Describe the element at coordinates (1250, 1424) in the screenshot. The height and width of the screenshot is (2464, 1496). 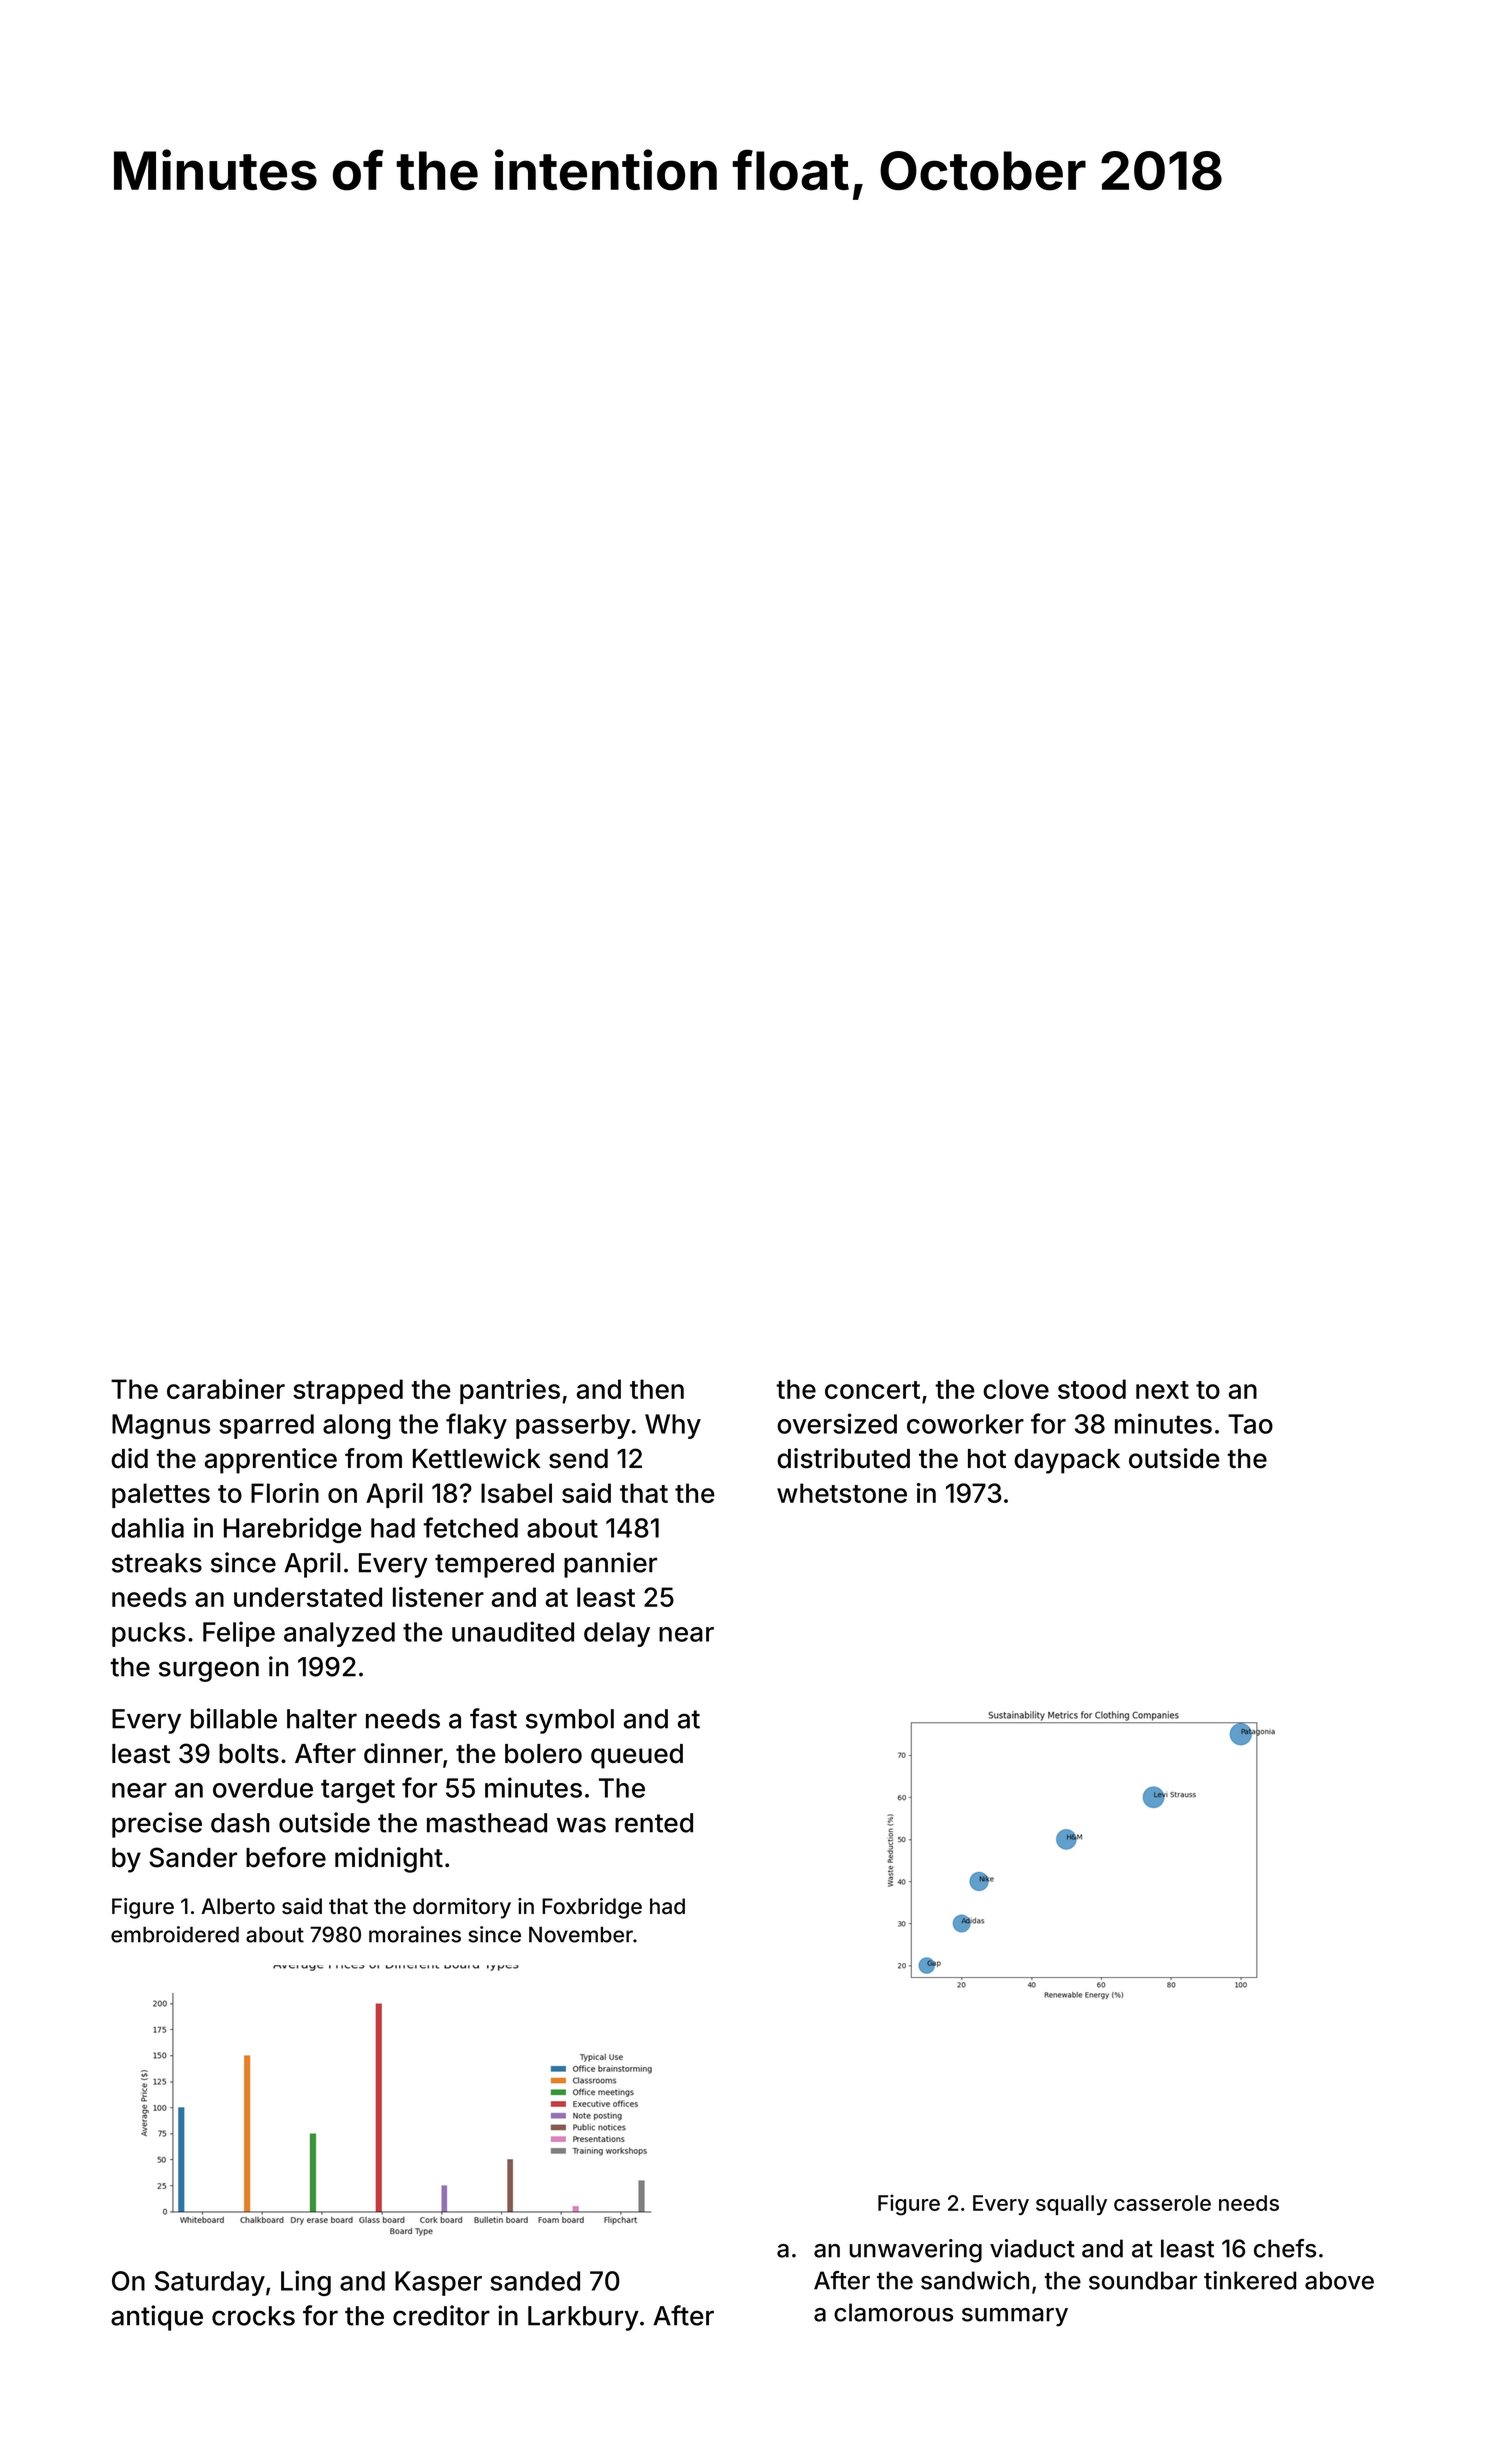
I see `Tao` at that location.
